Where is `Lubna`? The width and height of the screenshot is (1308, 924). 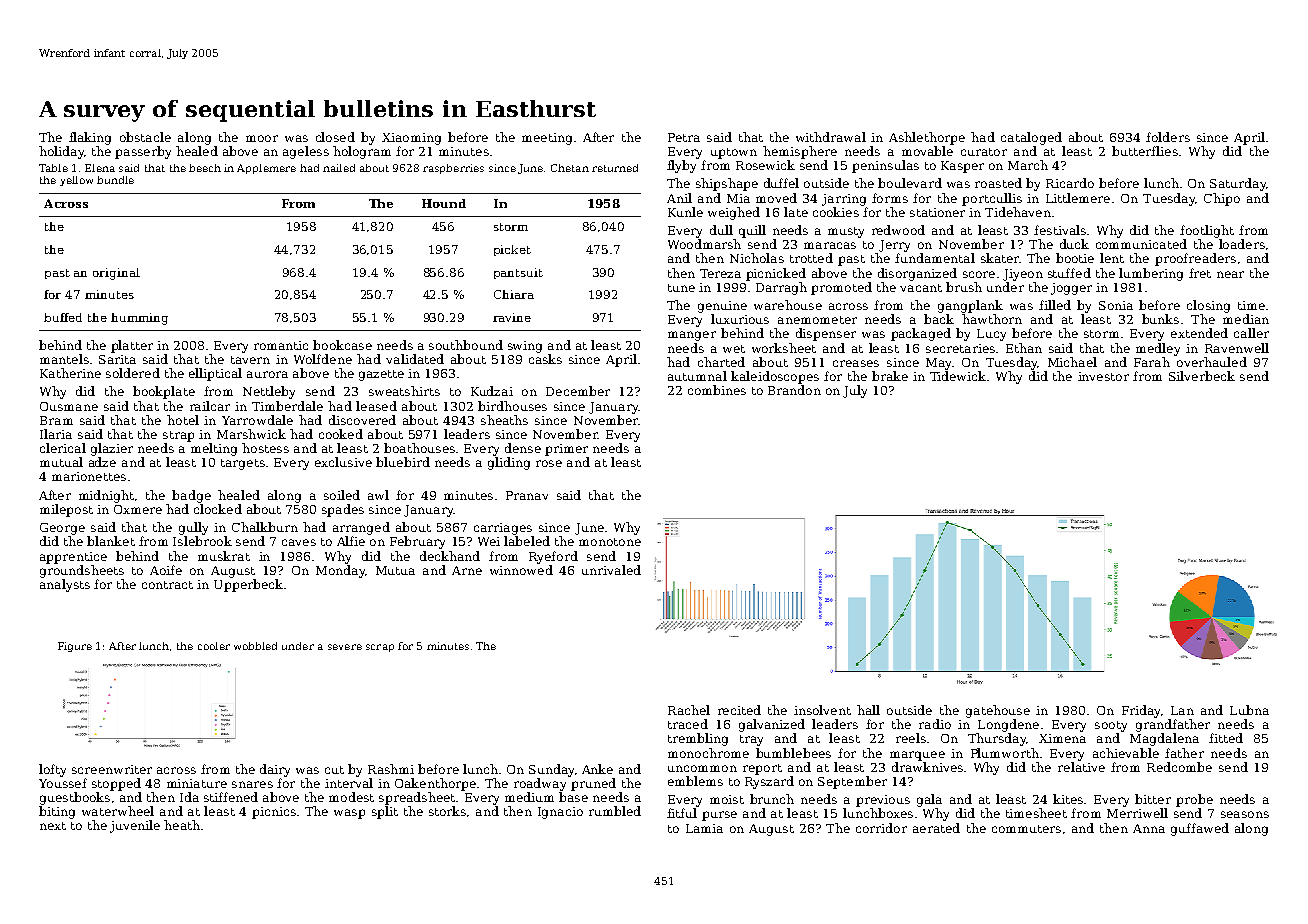
Lubna is located at coordinates (1249, 710).
